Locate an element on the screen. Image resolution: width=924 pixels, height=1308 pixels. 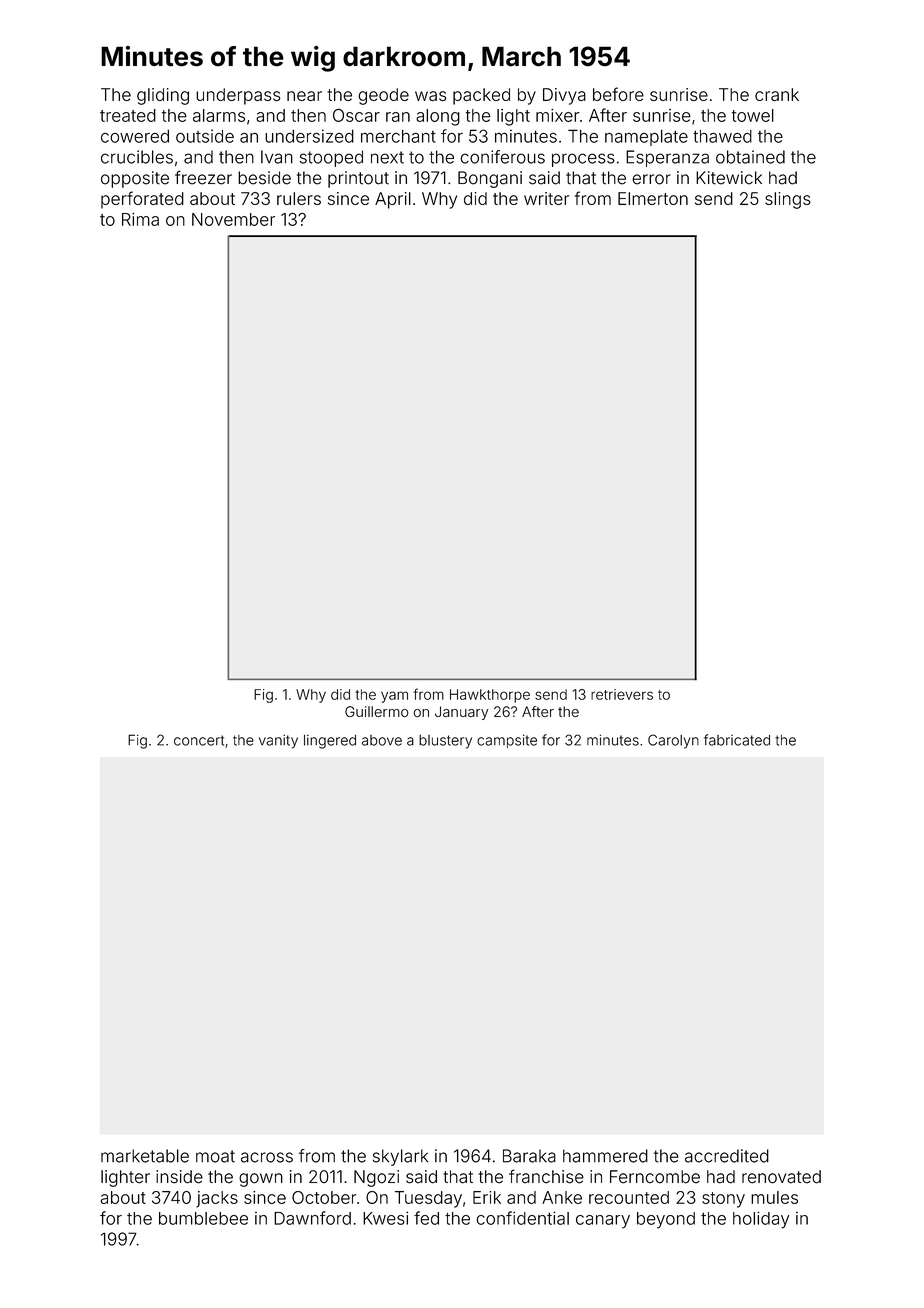
across is located at coordinates (267, 1157).
